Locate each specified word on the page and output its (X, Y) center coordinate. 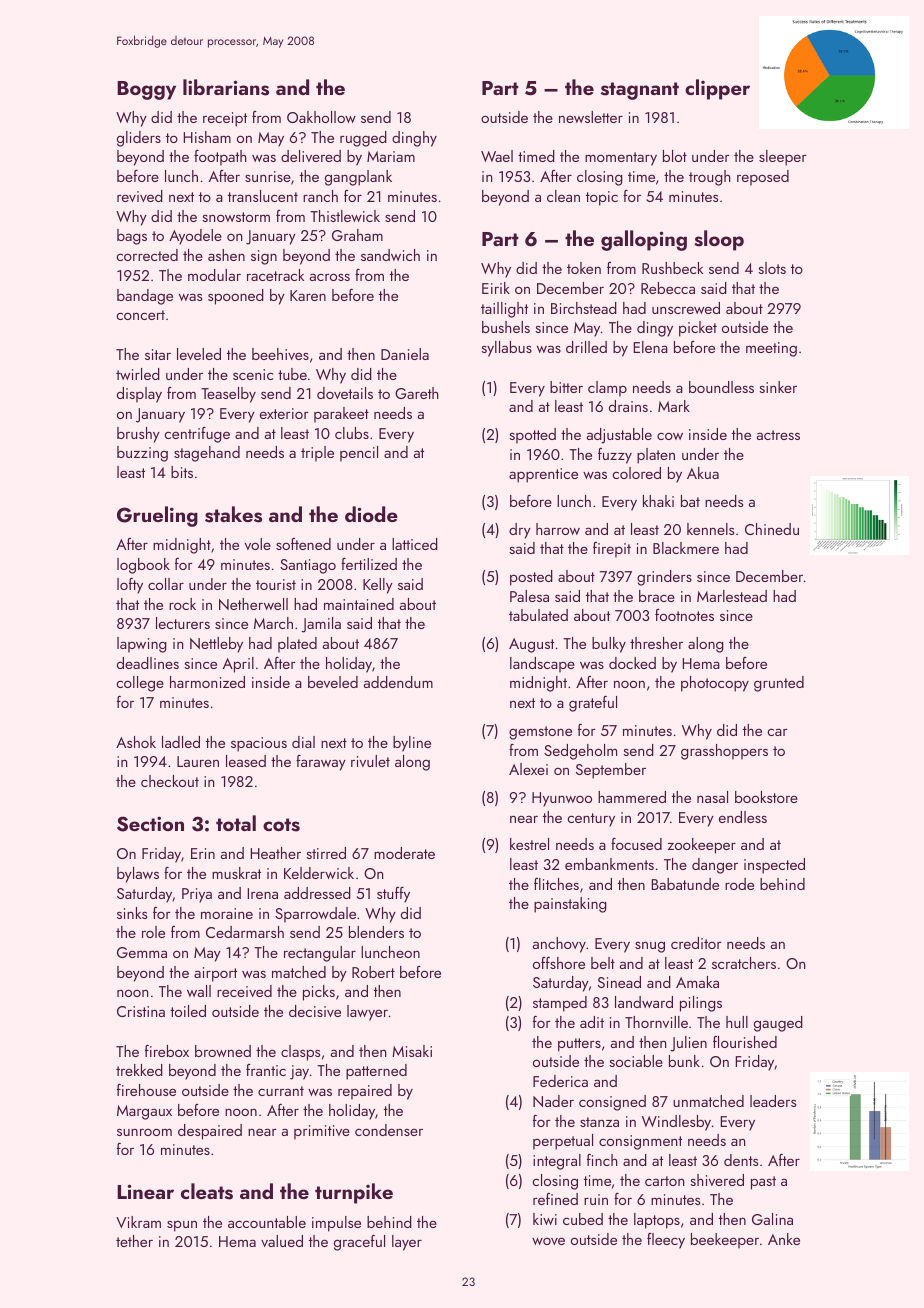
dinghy (414, 139)
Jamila (321, 625)
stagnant (640, 91)
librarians (226, 87)
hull (737, 1022)
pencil (359, 454)
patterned (376, 1072)
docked (632, 663)
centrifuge (197, 435)
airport (215, 974)
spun (182, 1226)
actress (778, 435)
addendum (398, 682)
